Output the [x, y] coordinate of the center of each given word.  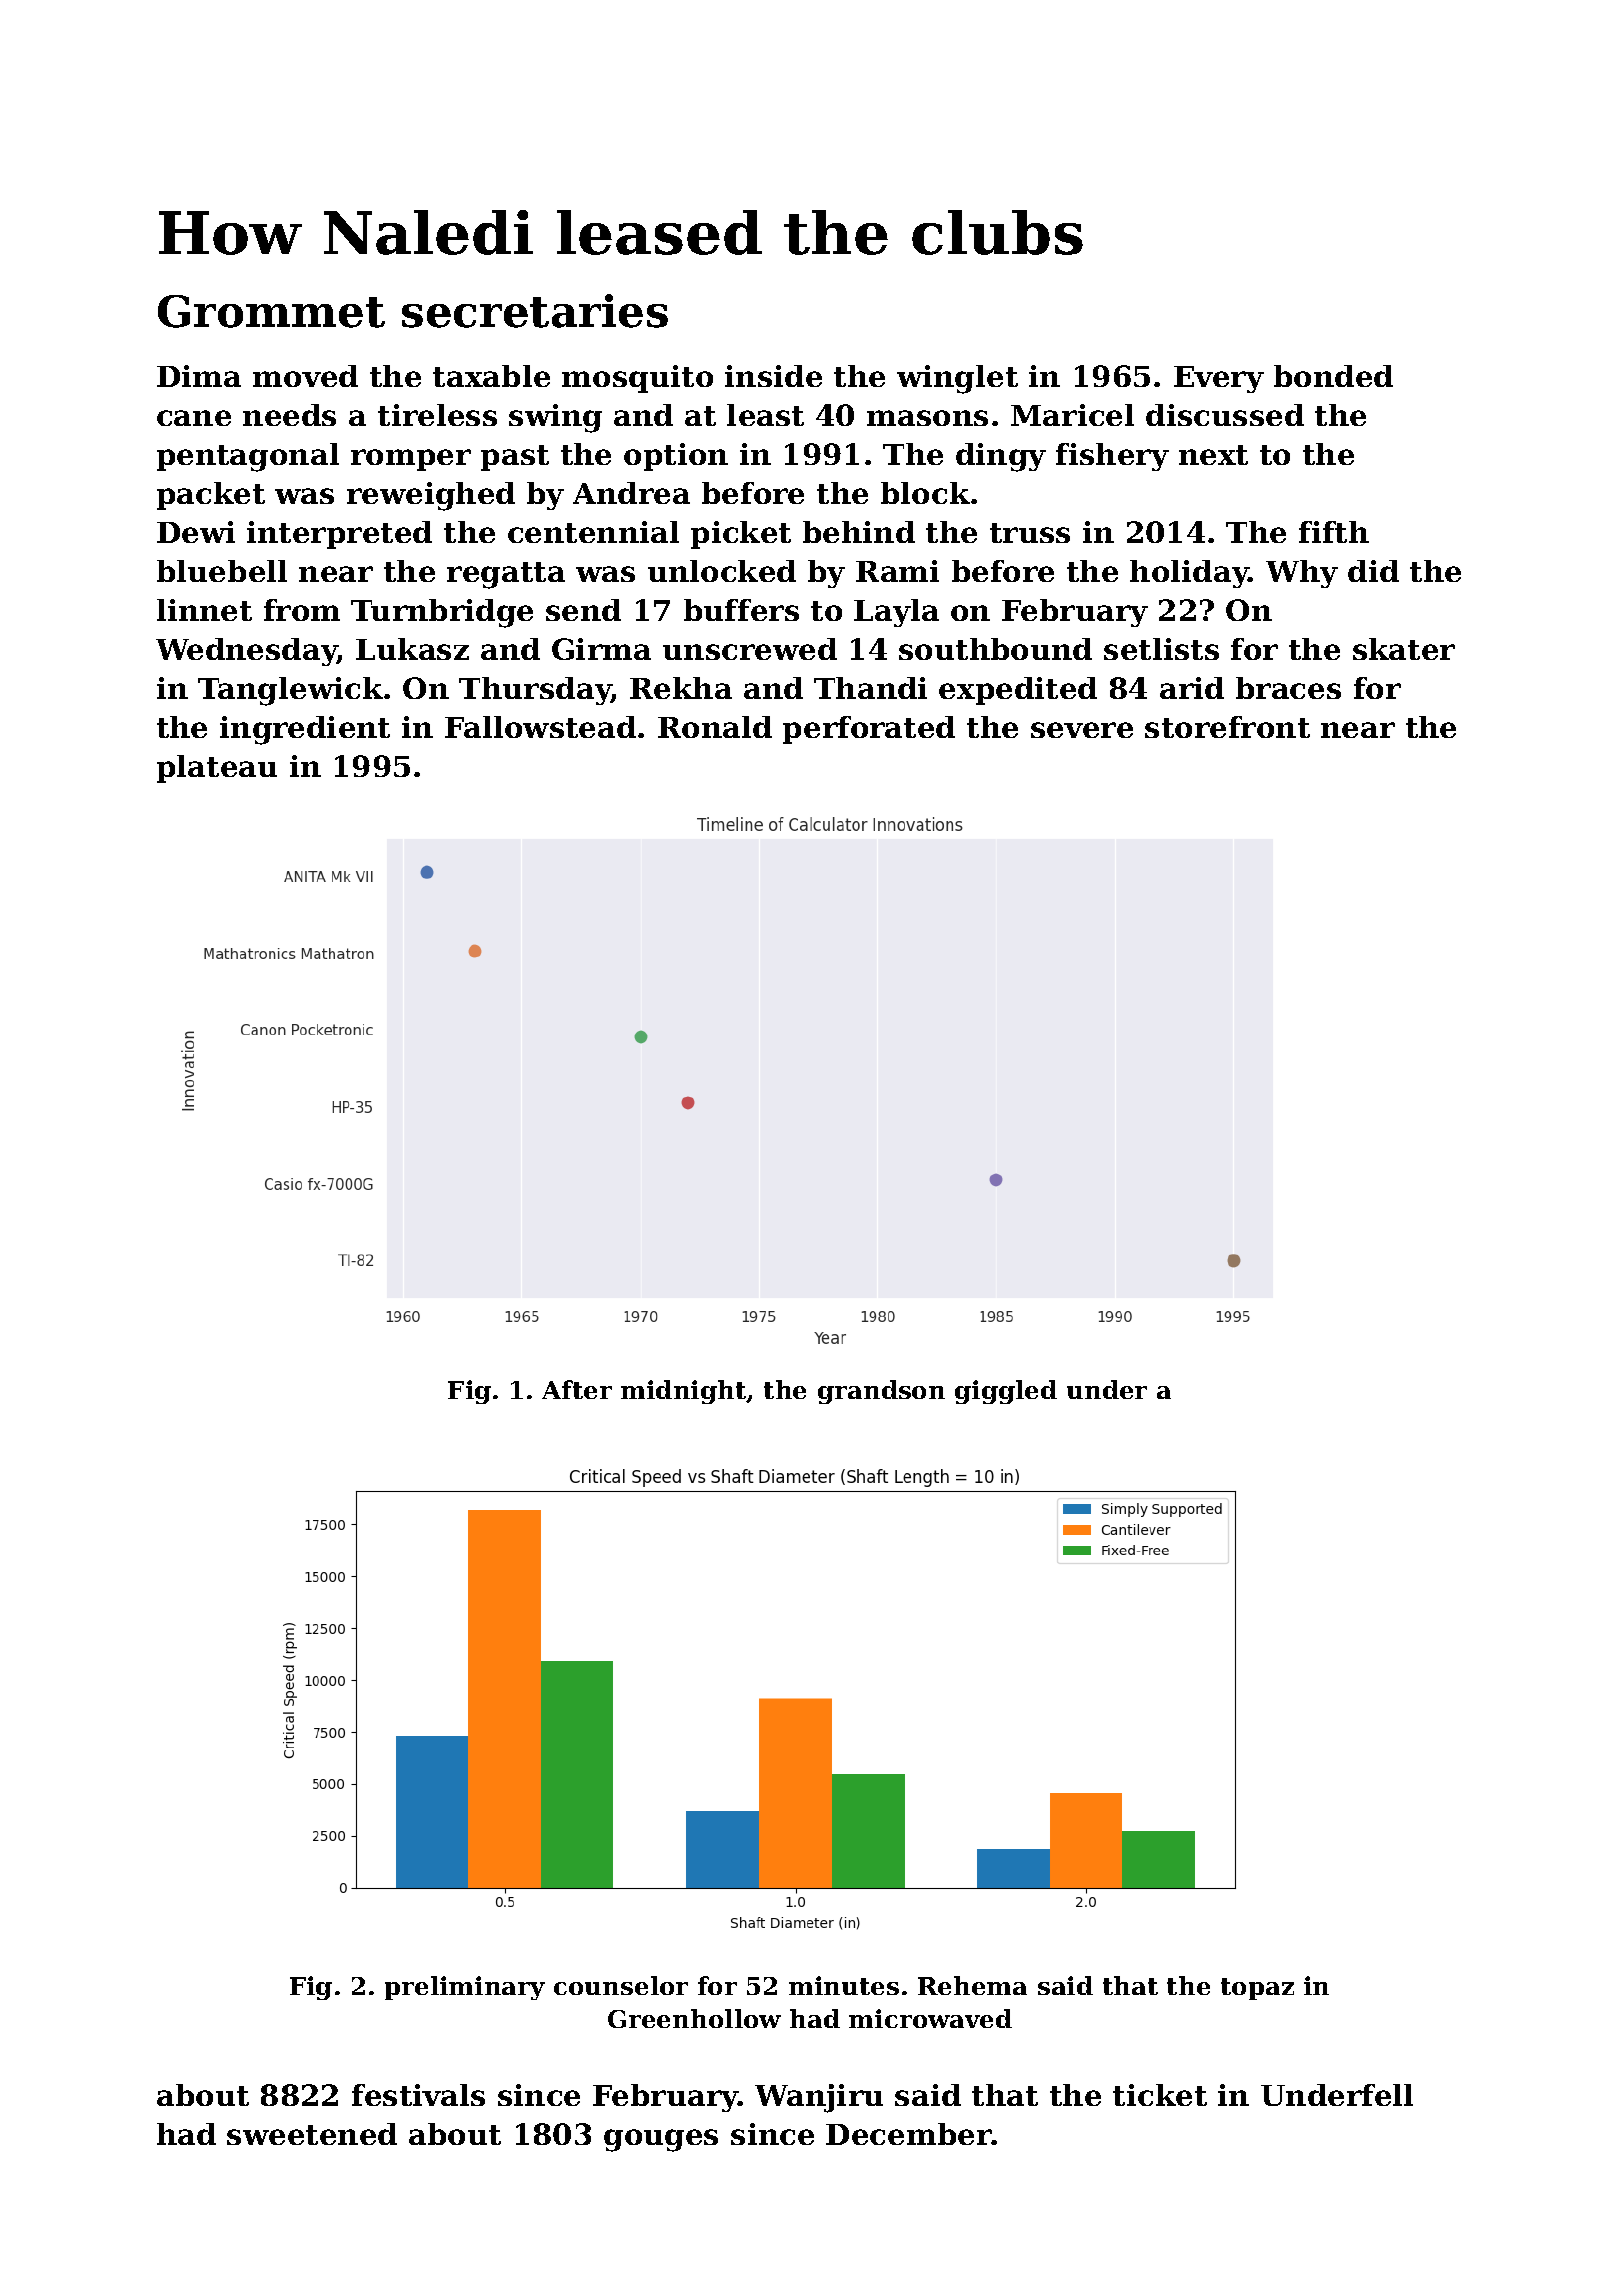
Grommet [271, 311]
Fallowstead [540, 727]
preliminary [465, 1988]
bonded [1333, 376]
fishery [1112, 457]
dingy [1001, 457]
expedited [1018, 691]
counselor [621, 1985]
